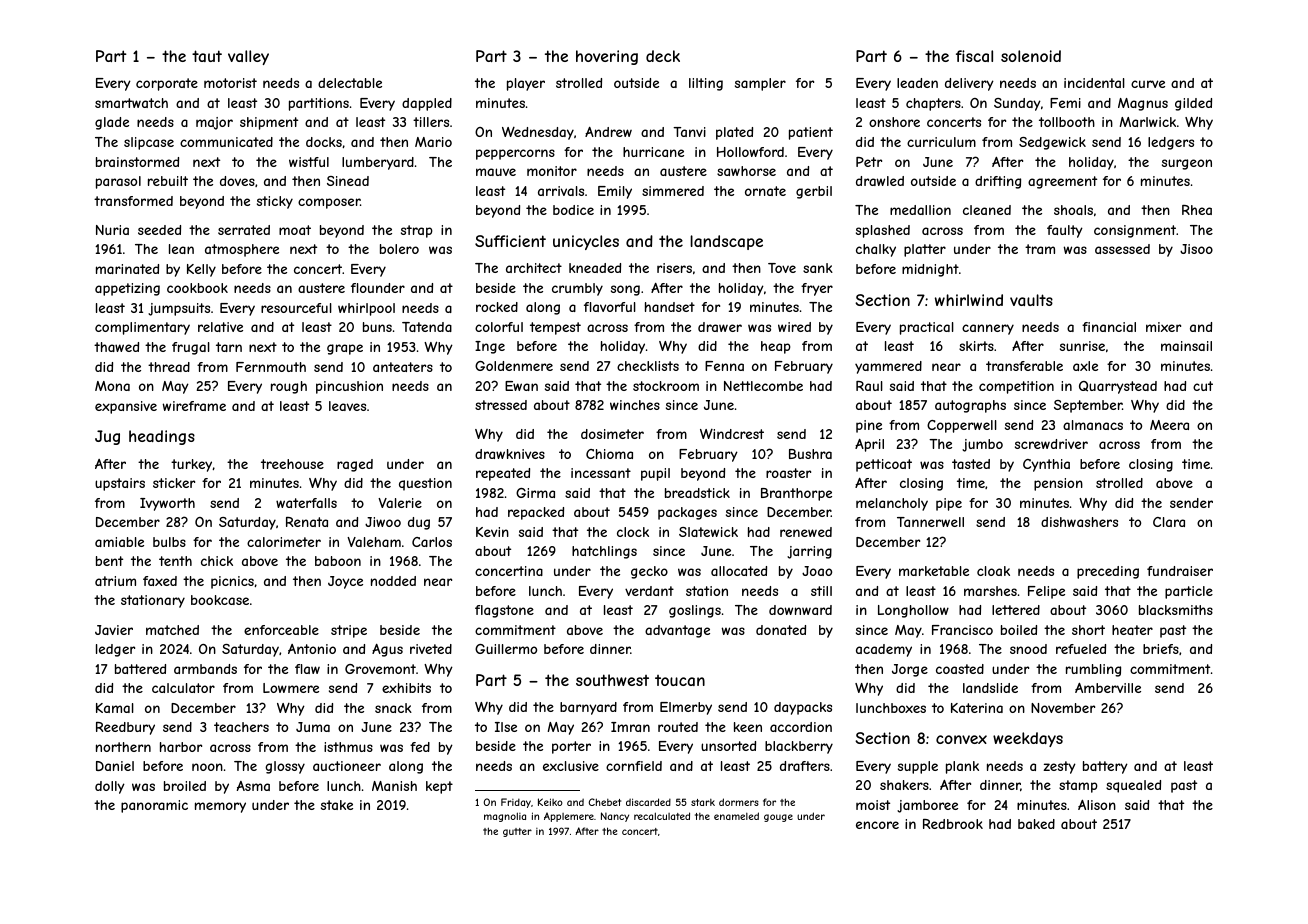  I want to click on checklists, so click(648, 366).
